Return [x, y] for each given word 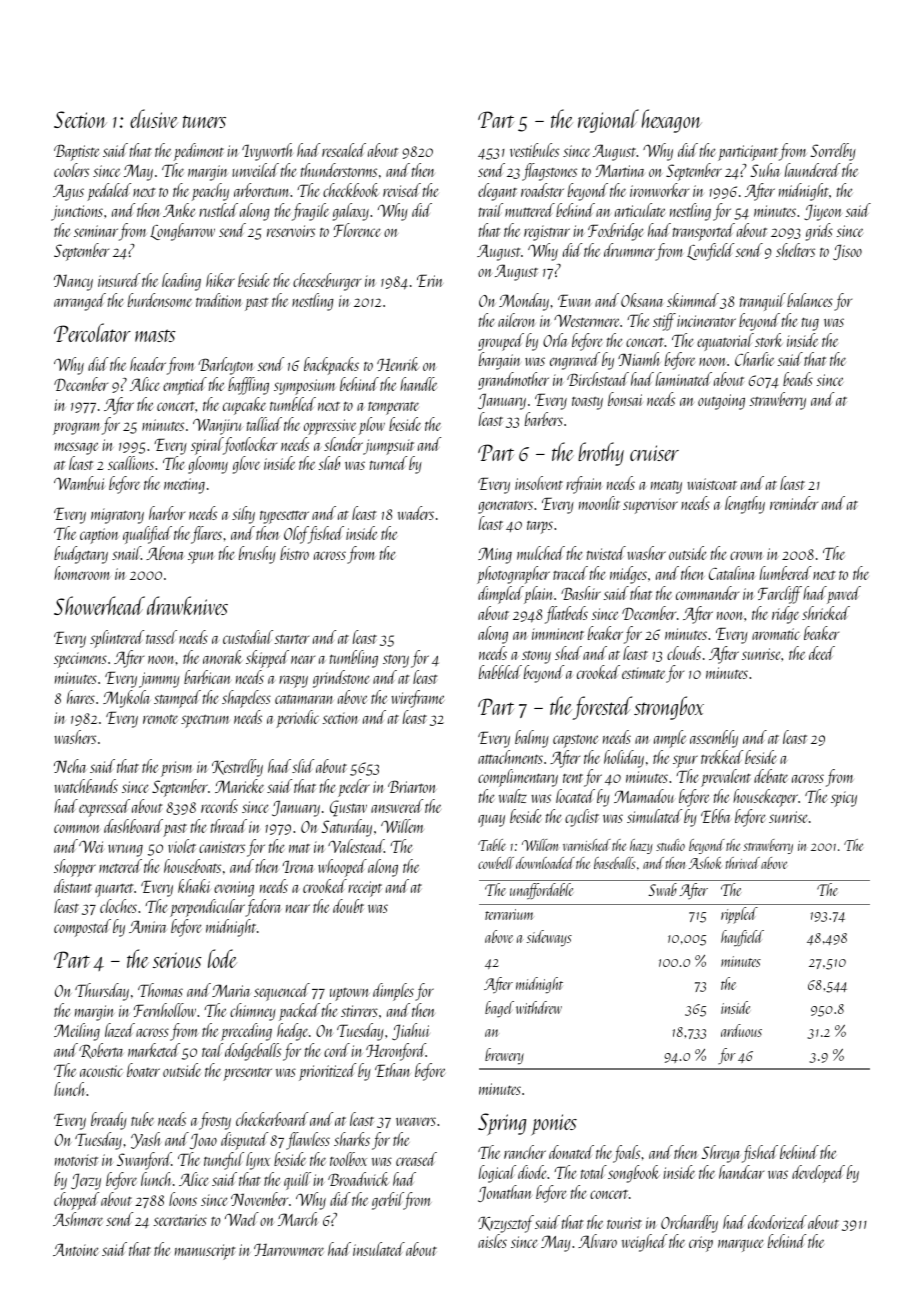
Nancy [73, 283]
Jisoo [847, 252]
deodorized [777, 1222]
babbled [500, 672]
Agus [68, 192]
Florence [357, 230]
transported [704, 232]
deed [822, 653]
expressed [104, 808]
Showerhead [99, 605]
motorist [76, 1160]
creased [416, 1159]
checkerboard [272, 1119]
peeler [354, 788]
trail [491, 210]
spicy [844, 799]
